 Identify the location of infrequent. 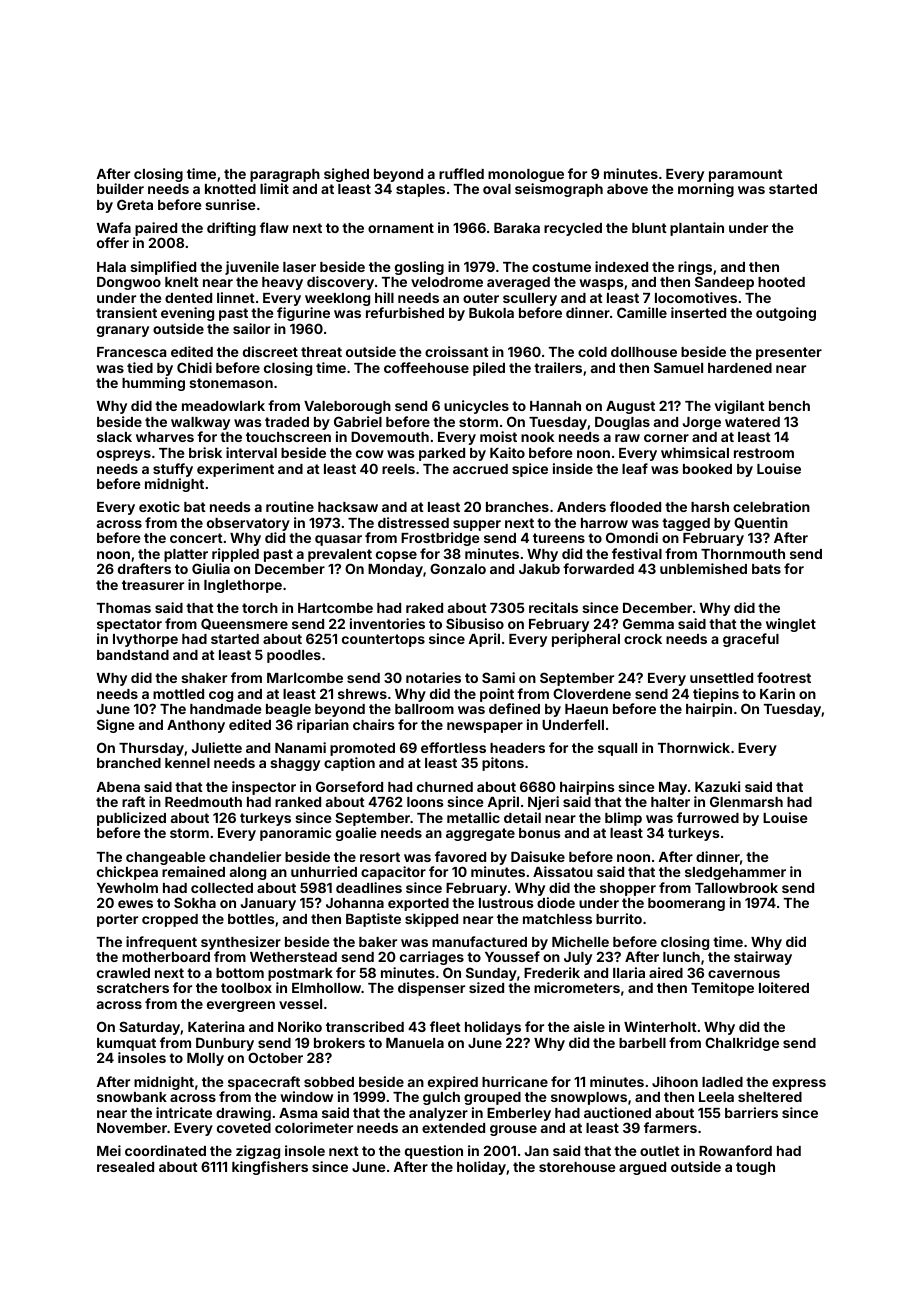
(161, 943).
